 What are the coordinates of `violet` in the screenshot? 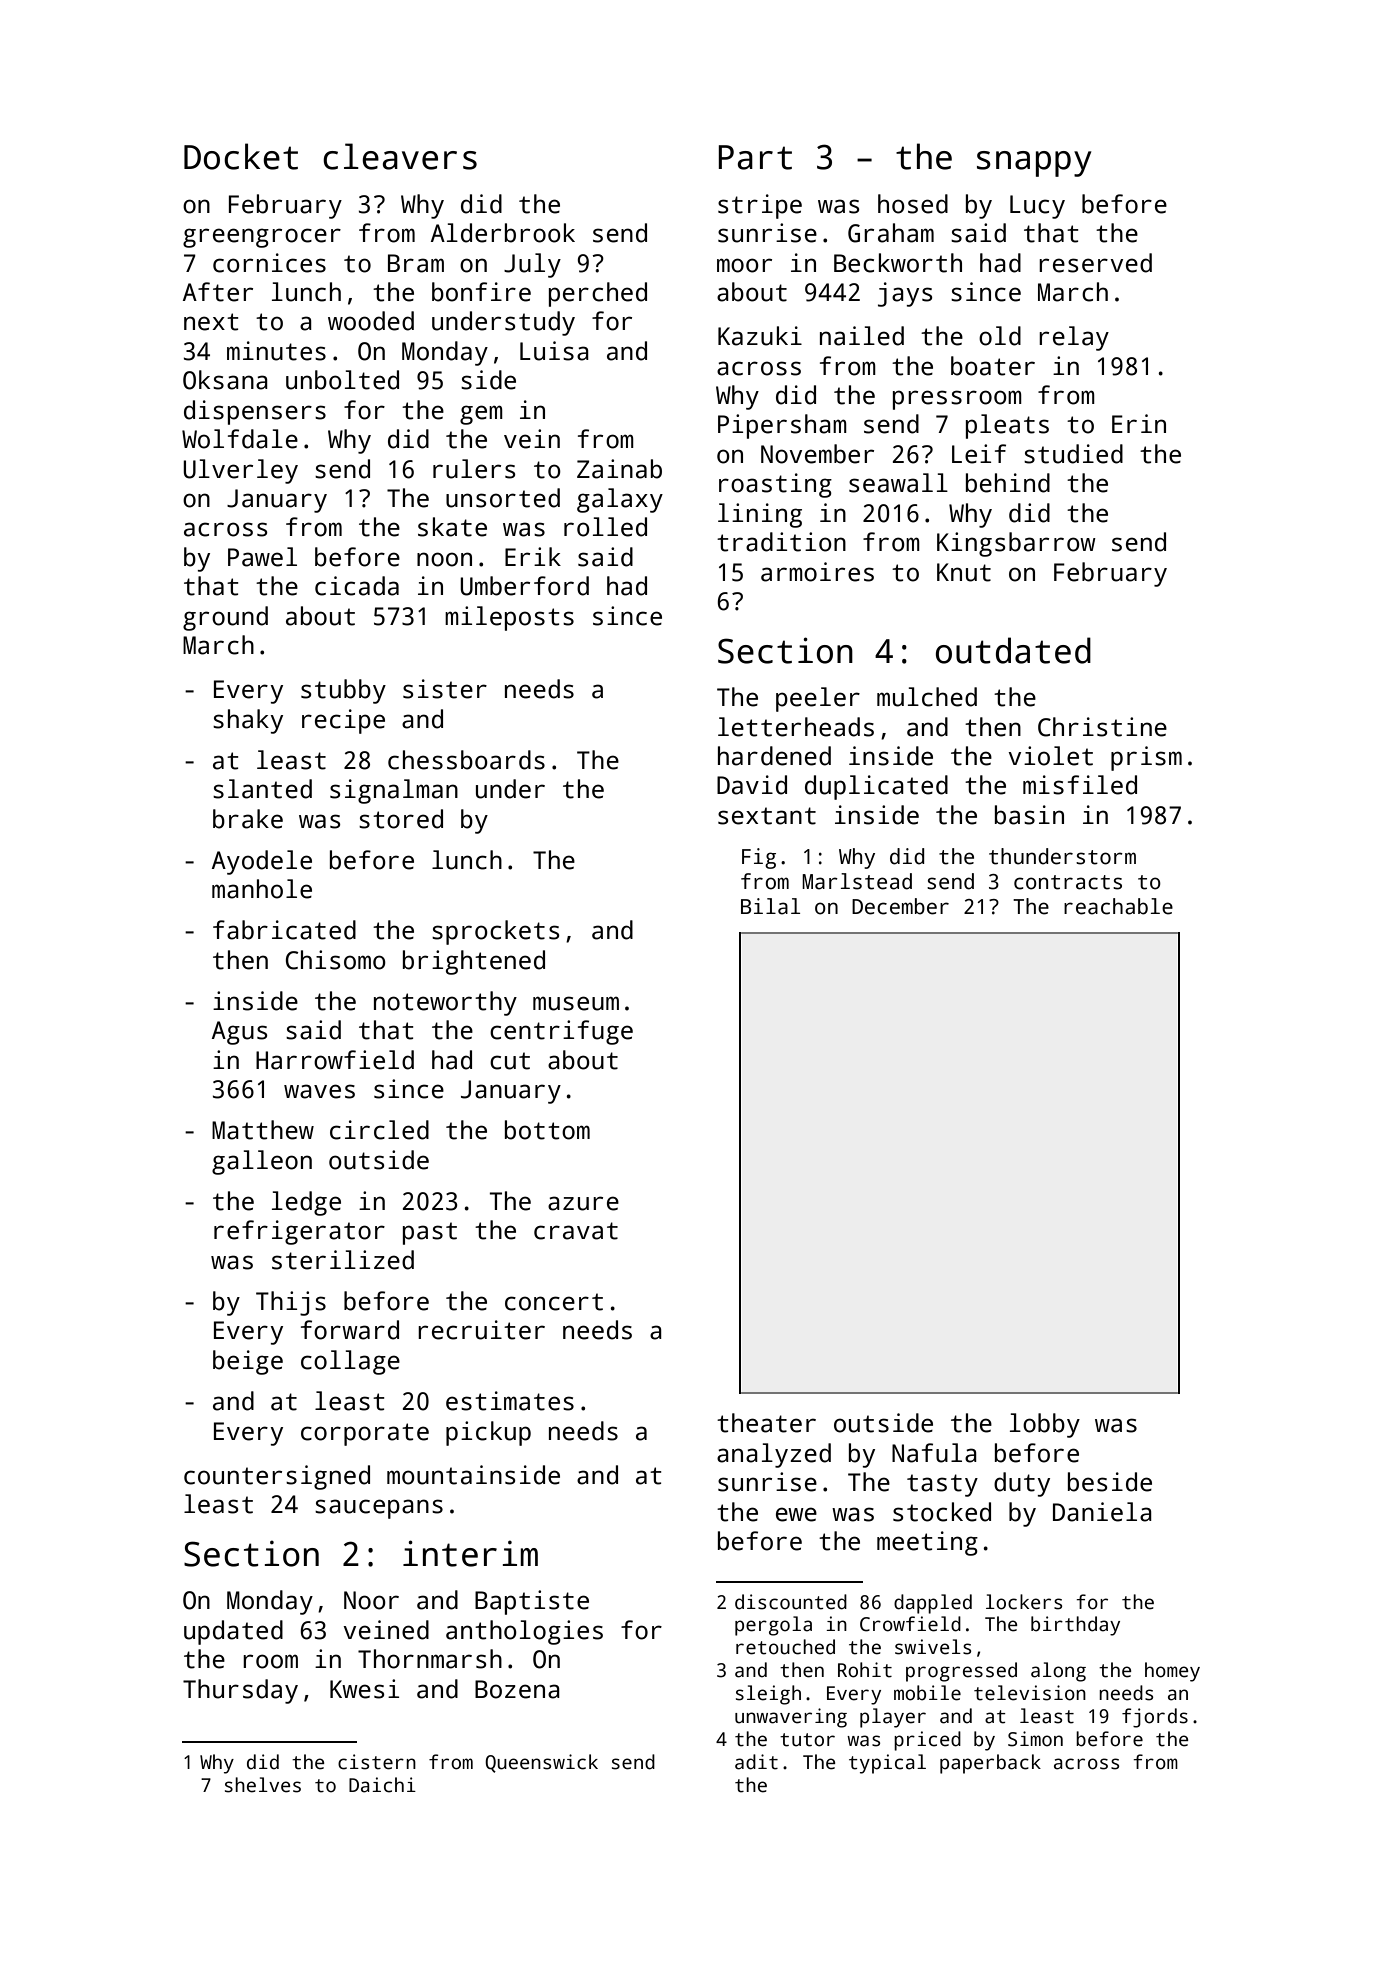 It's located at (1050, 756).
